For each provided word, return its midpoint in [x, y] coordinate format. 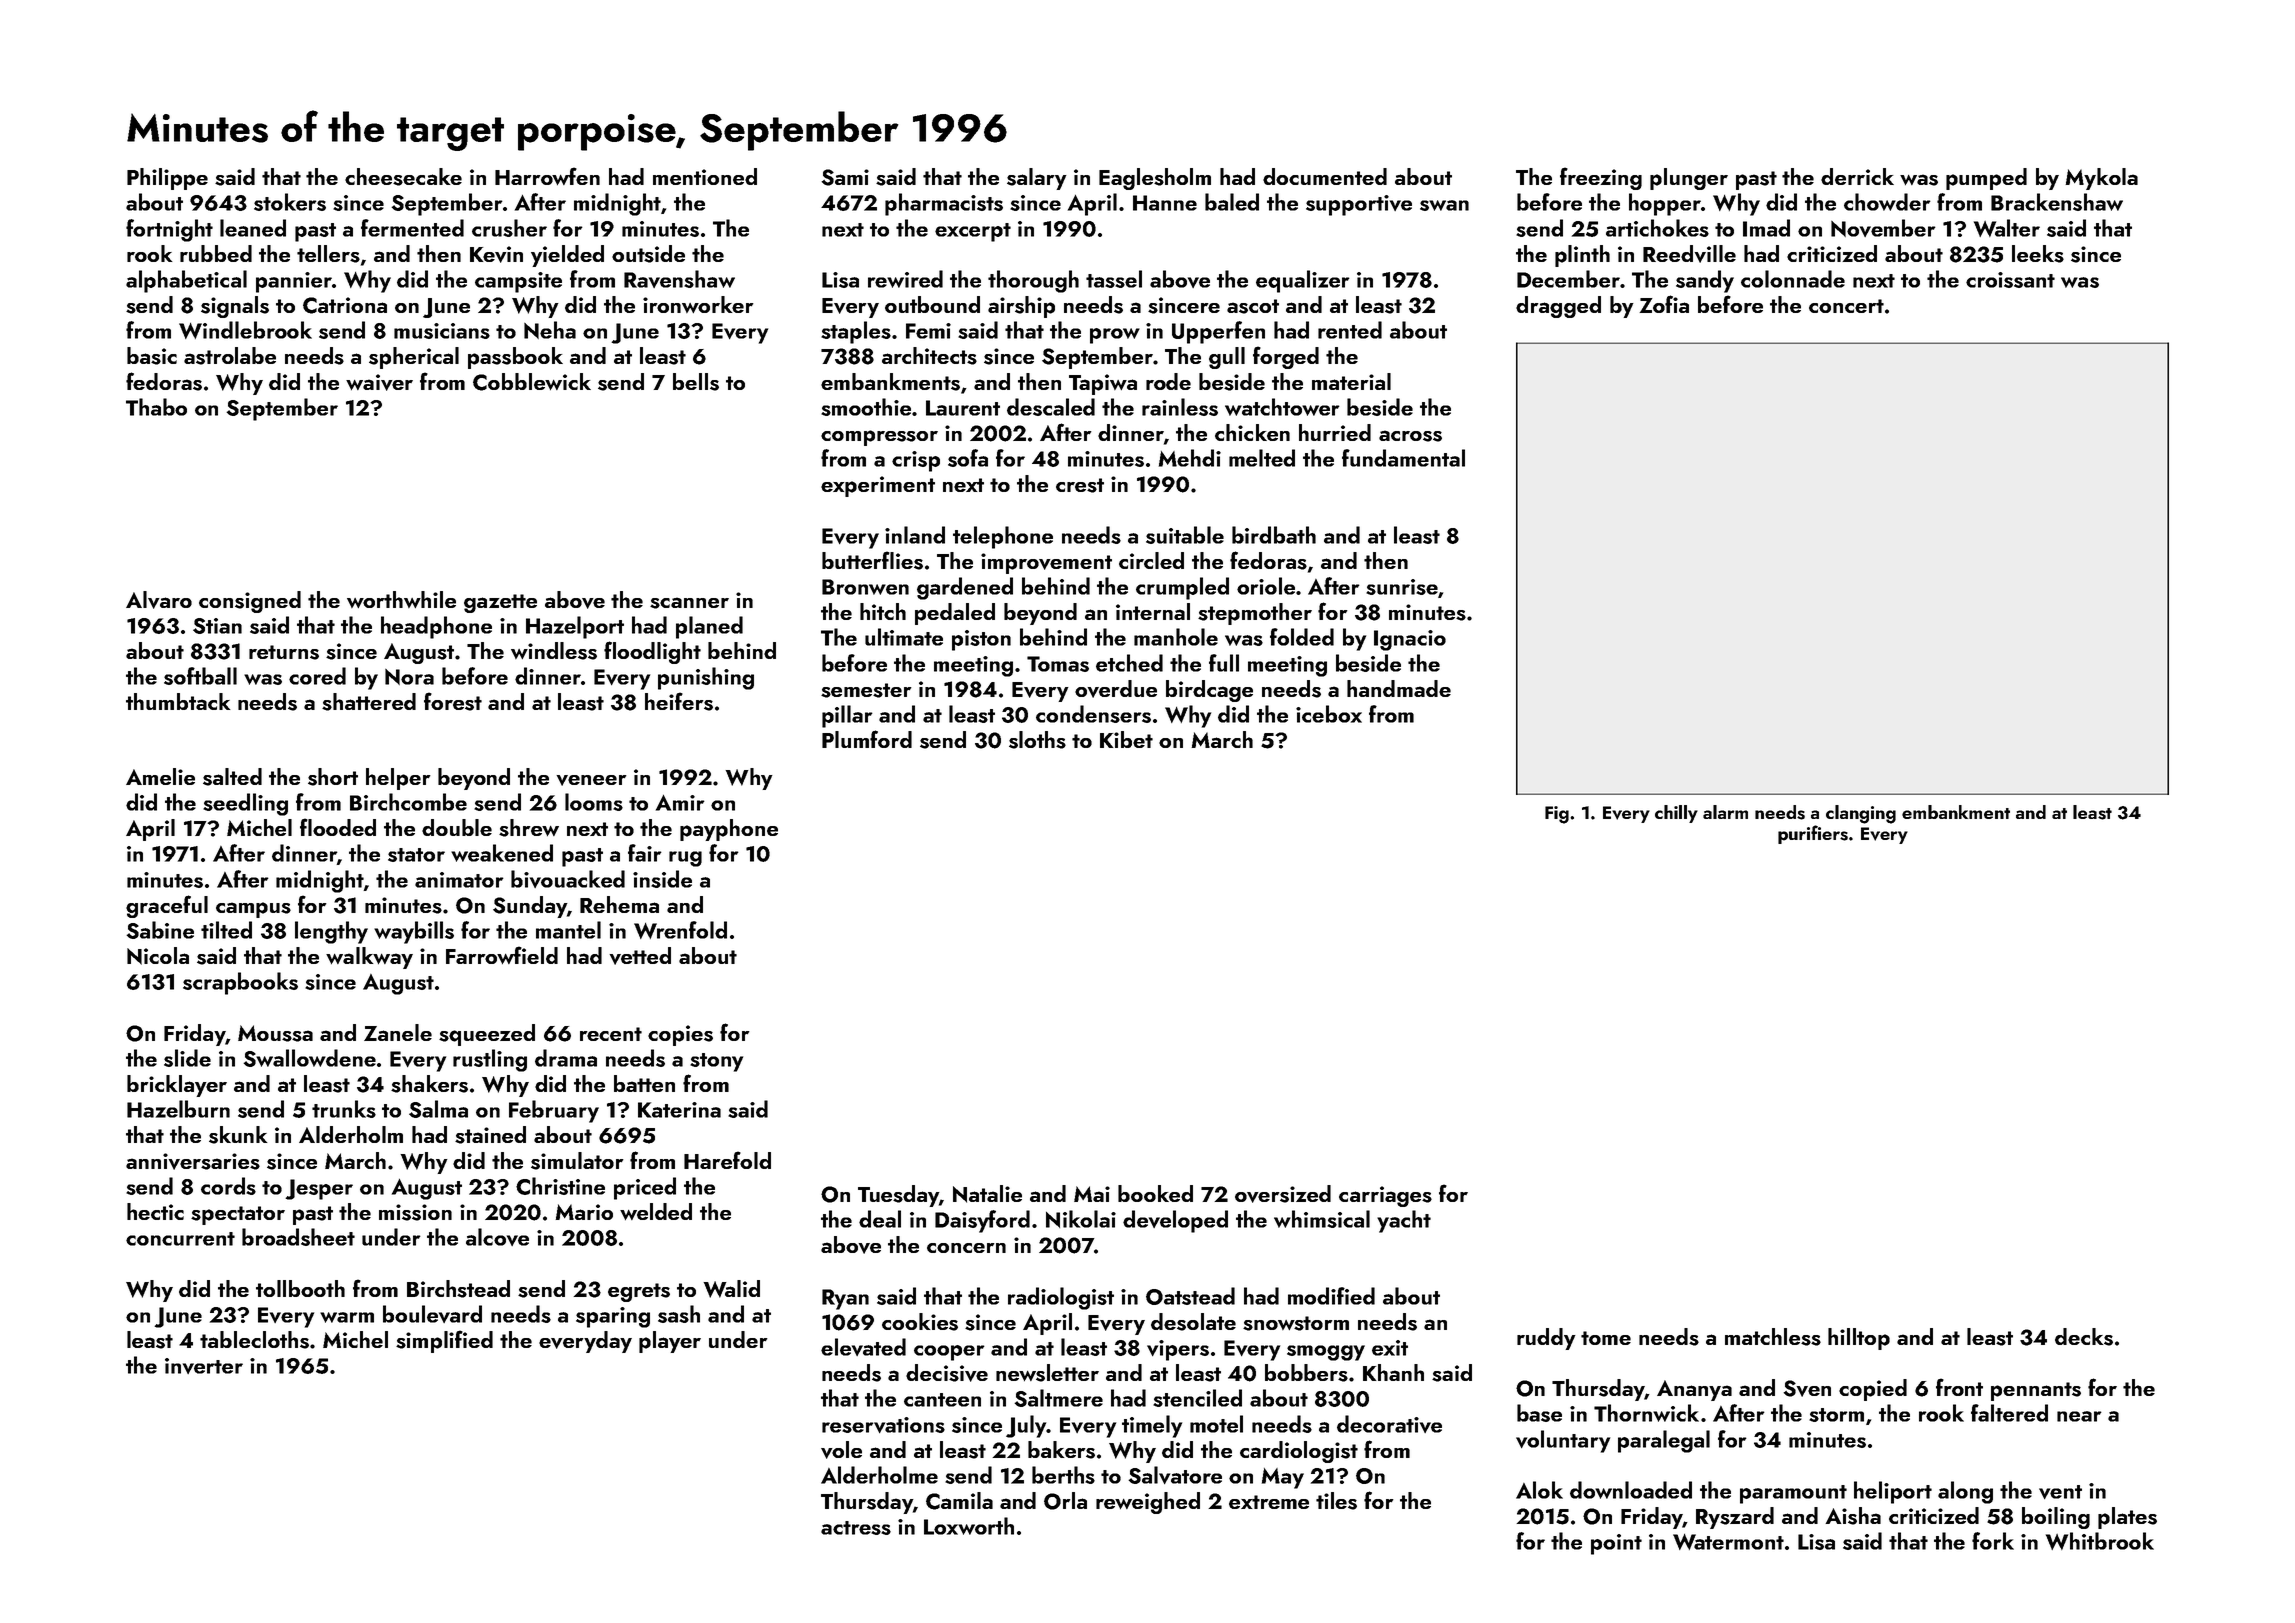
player [670, 1342]
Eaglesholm [1155, 179]
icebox [1329, 714]
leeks [2038, 254]
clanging [1861, 814]
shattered [369, 702]
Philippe [167, 179]
